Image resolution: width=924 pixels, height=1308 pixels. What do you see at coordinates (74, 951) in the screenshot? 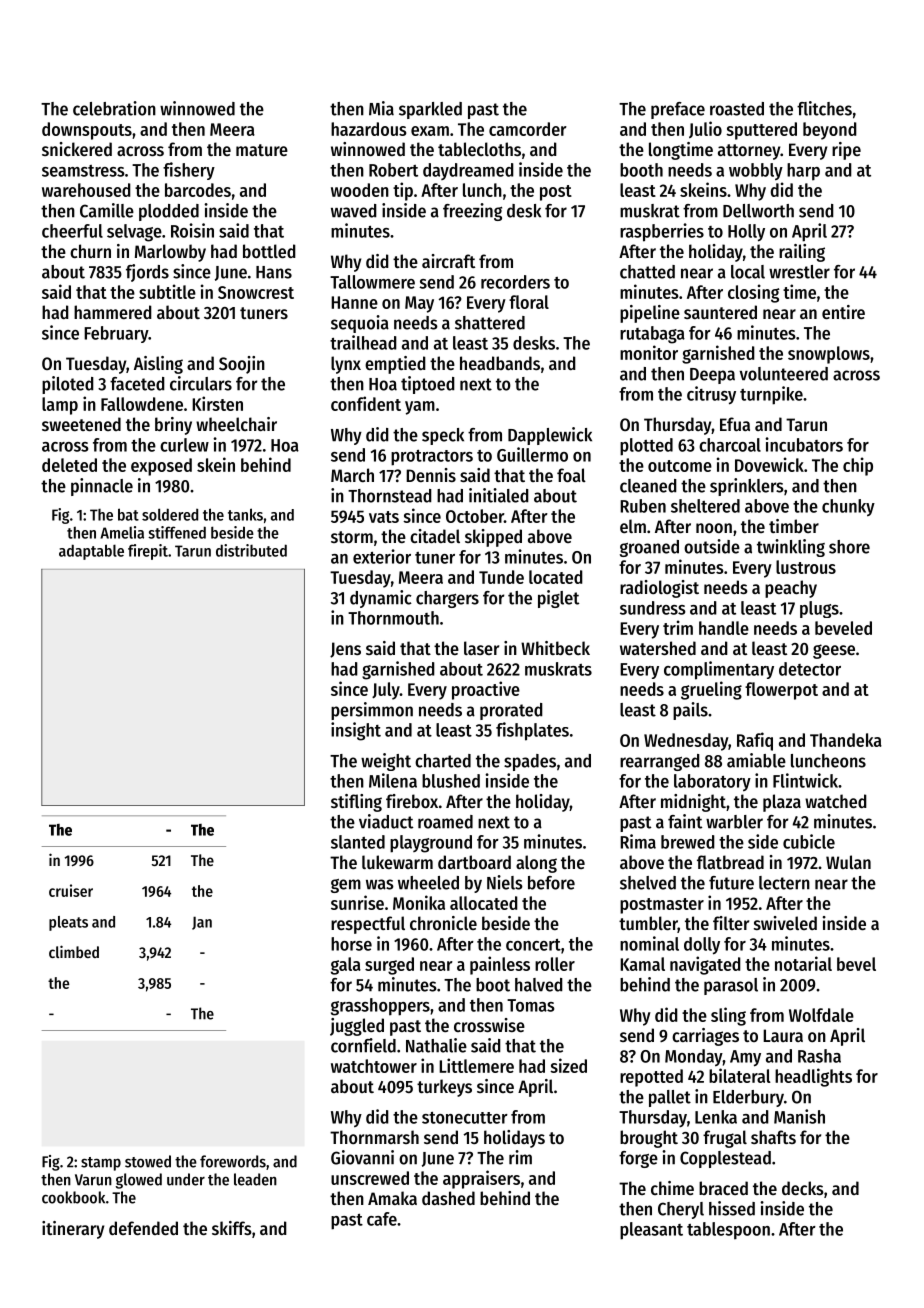
I see `climbed` at bounding box center [74, 951].
